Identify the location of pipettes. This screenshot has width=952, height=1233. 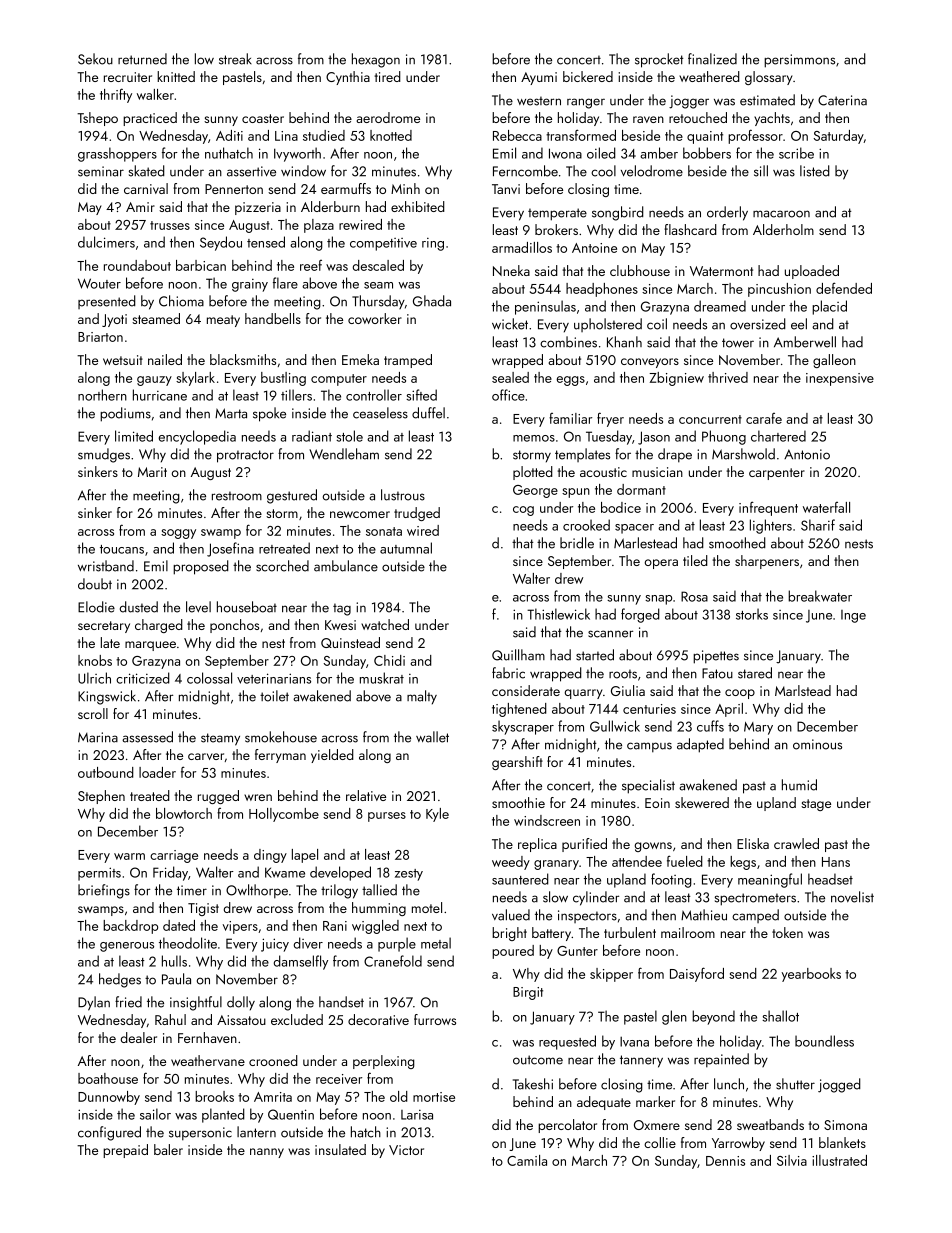
(716, 657).
